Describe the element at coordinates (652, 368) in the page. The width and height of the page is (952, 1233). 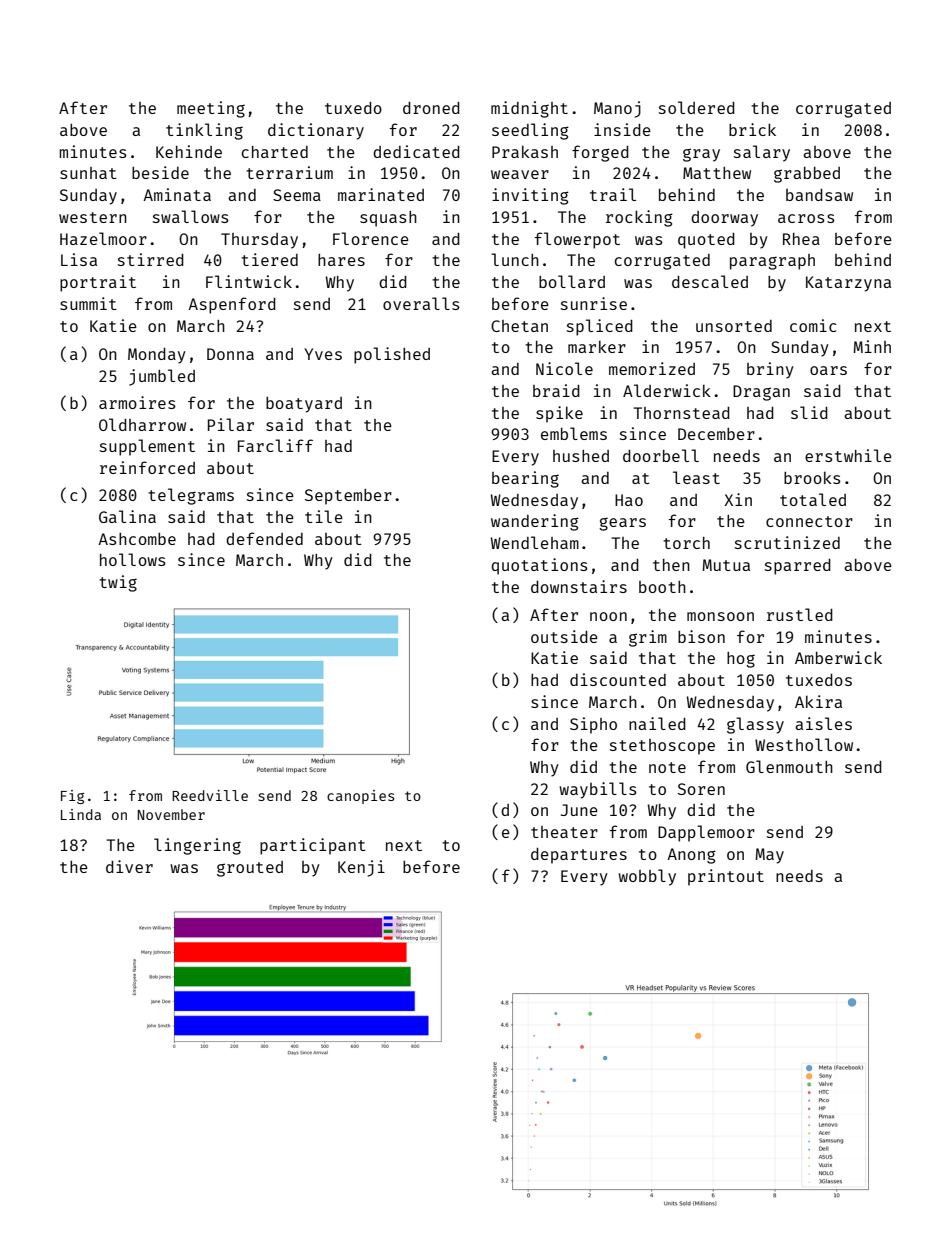
I see `memorized` at that location.
